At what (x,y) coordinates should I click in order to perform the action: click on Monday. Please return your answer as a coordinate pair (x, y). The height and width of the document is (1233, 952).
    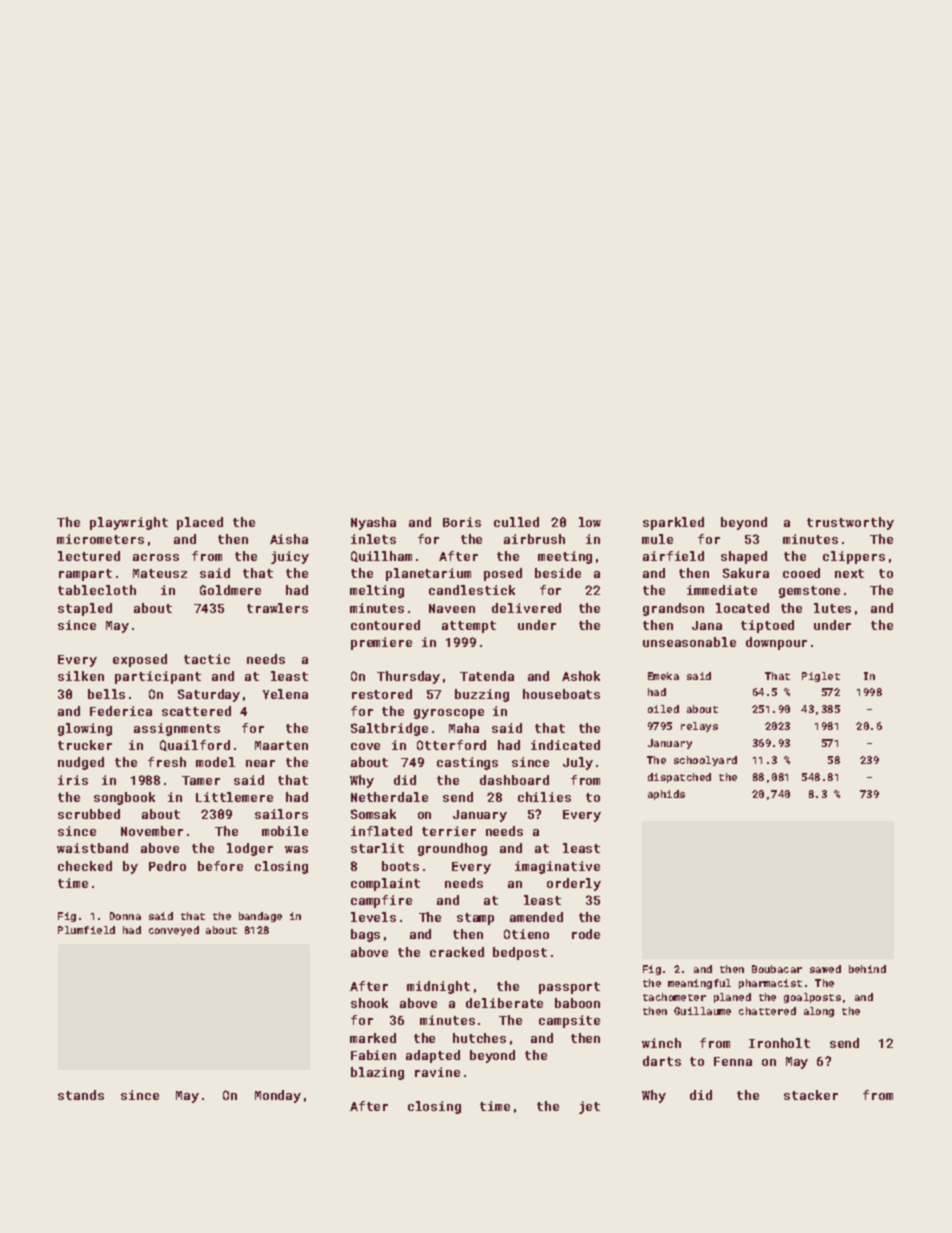
    Looking at the image, I should click on (278, 1096).
